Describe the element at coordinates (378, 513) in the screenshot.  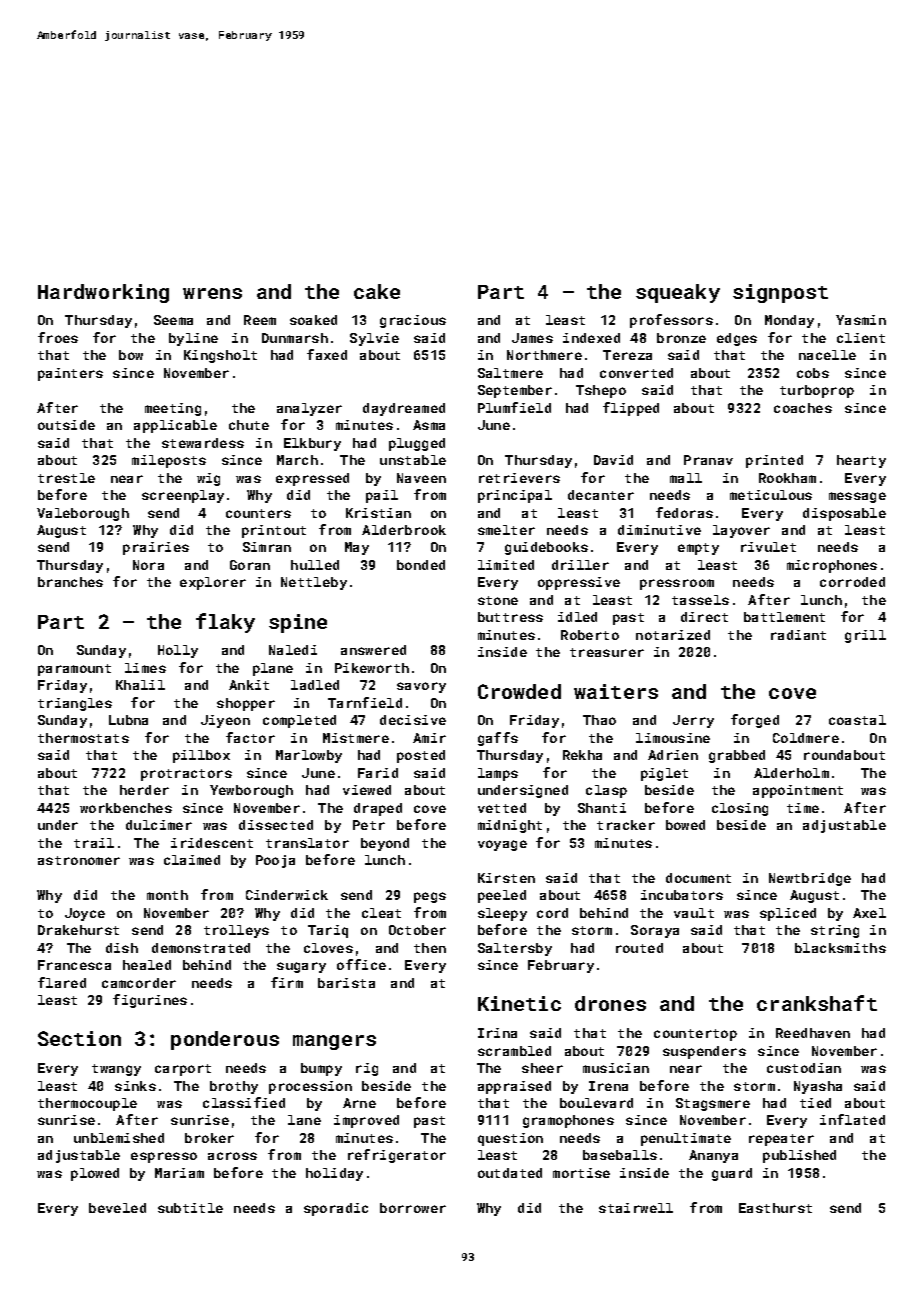
I see `Kristian` at that location.
